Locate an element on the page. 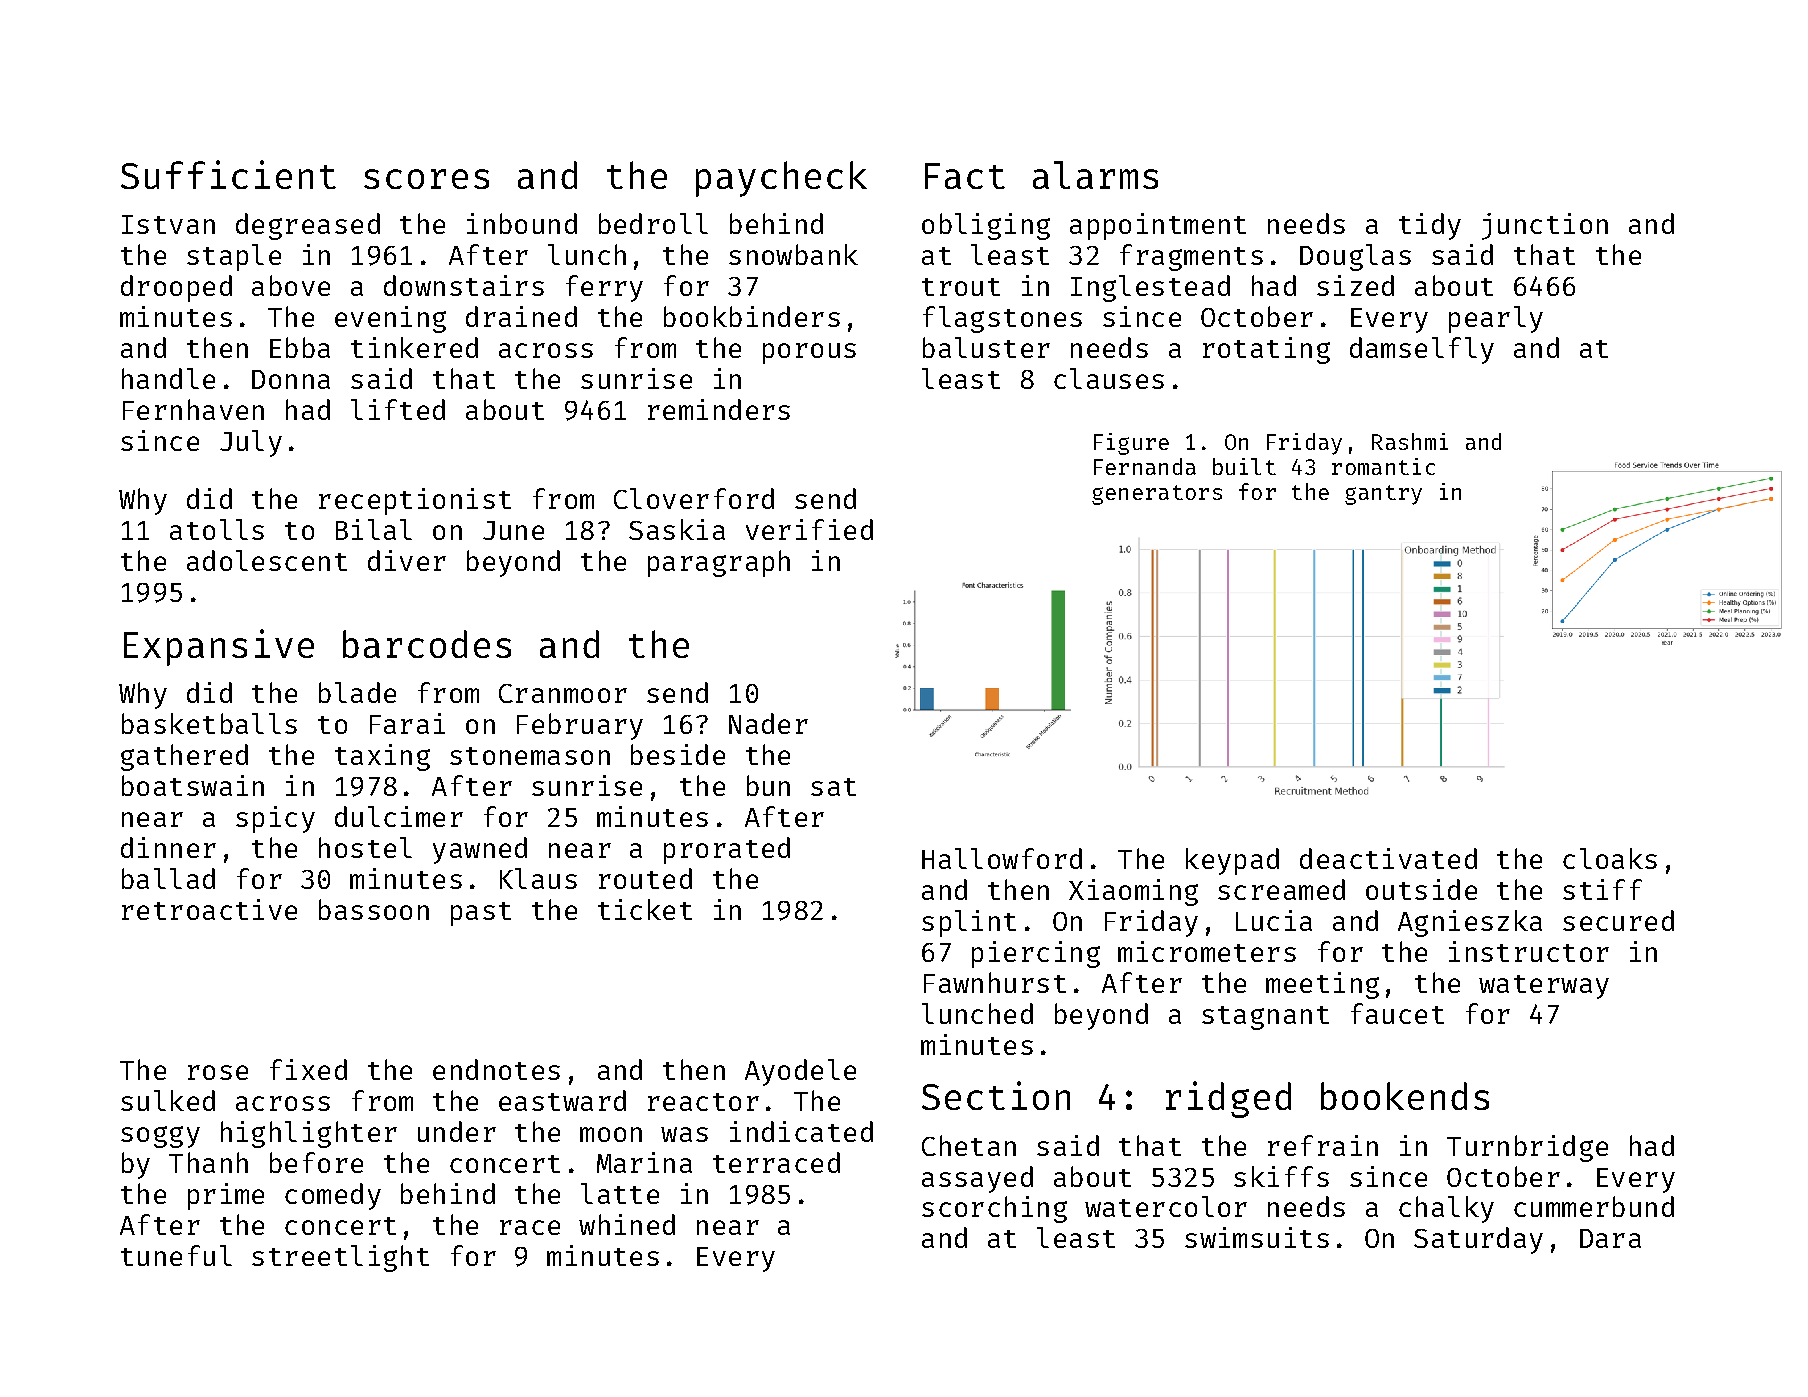 The height and width of the page is (1397, 1808). alarms is located at coordinates (1095, 175).
